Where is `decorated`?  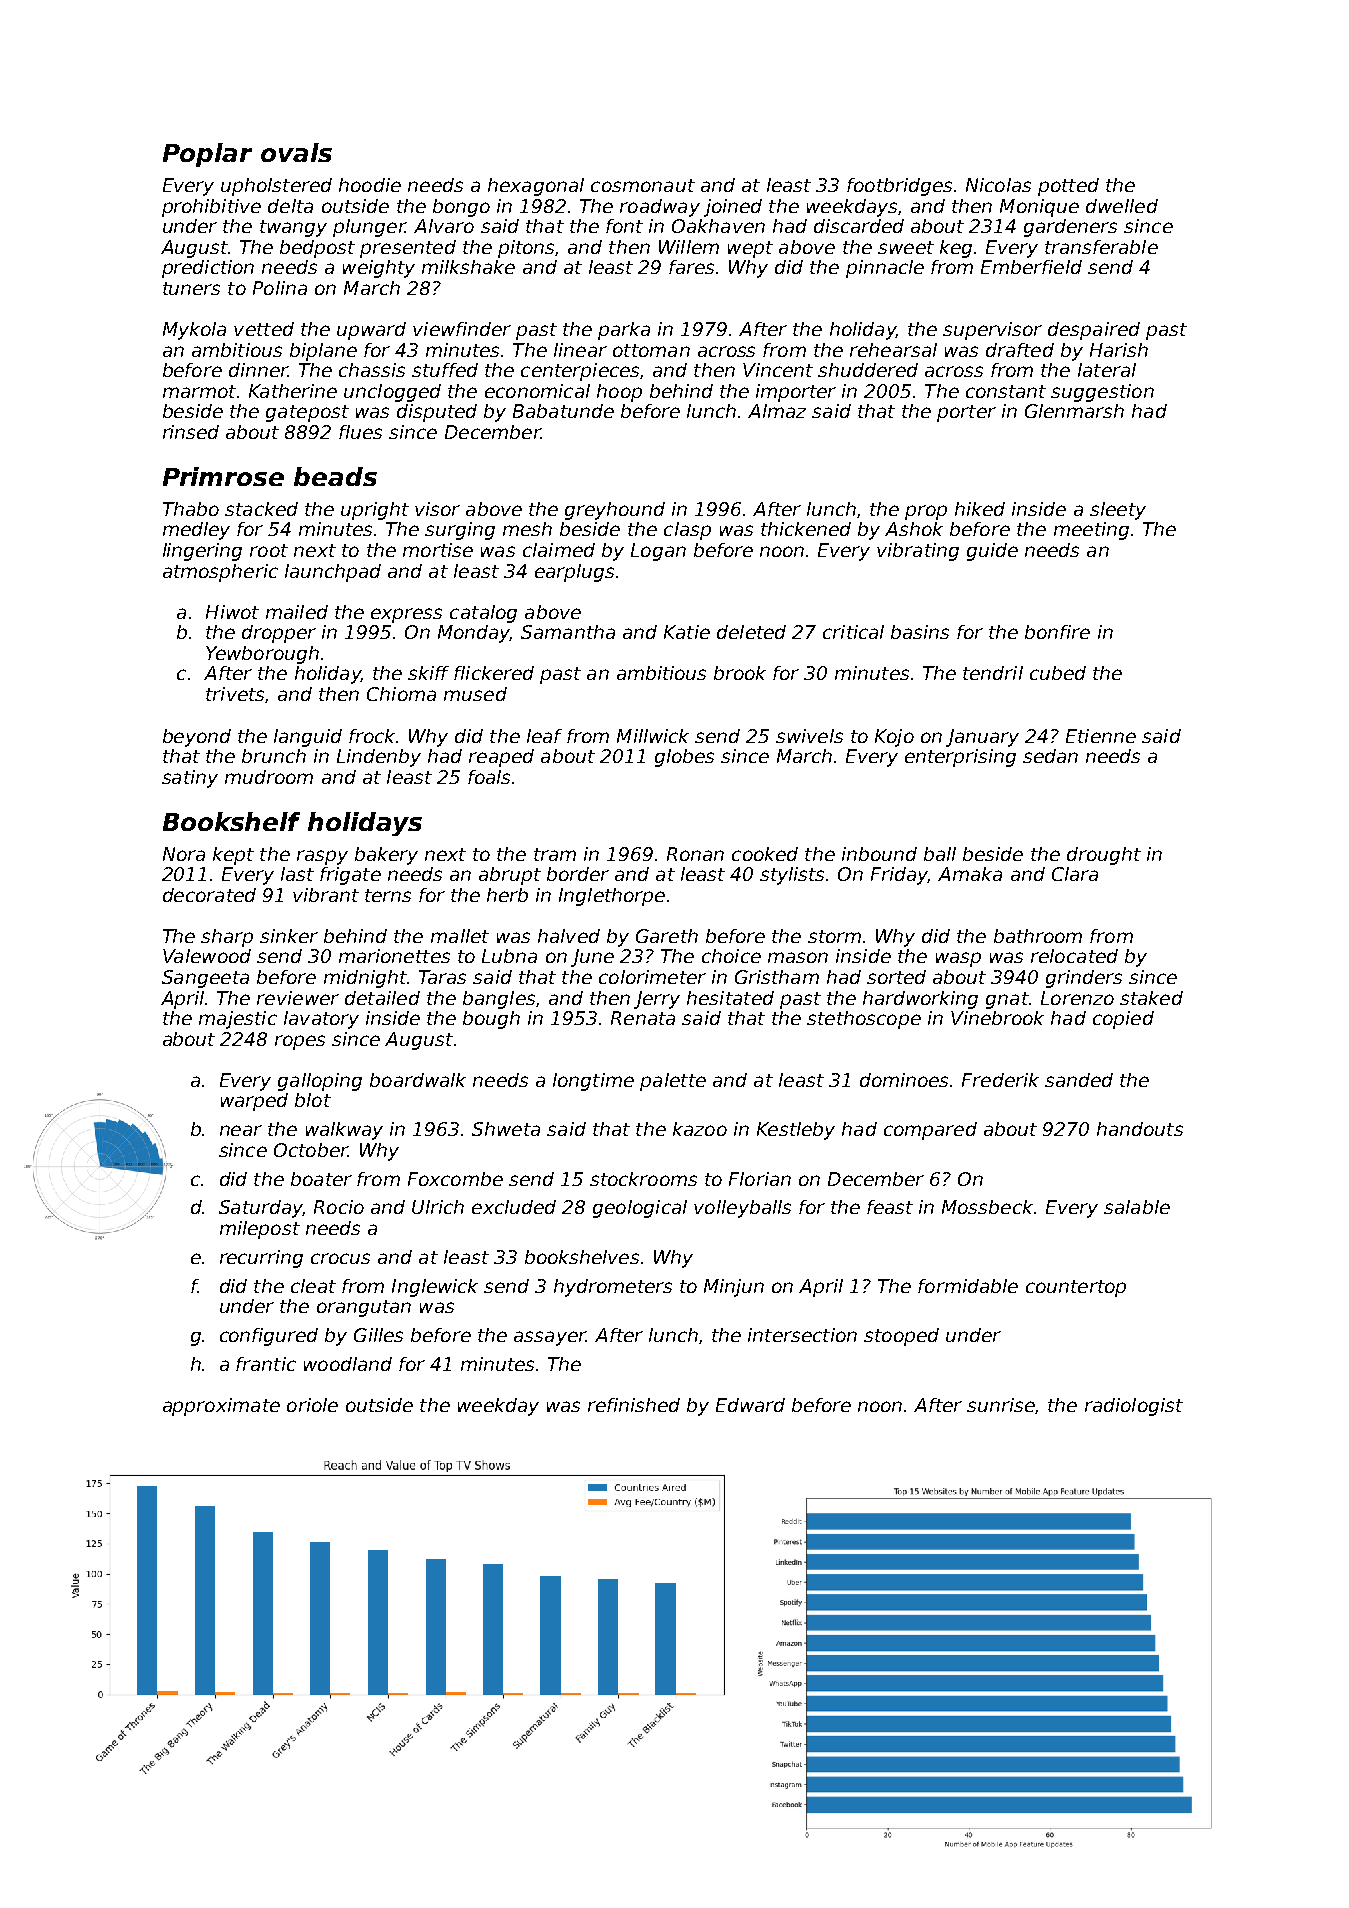 decorated is located at coordinates (209, 895).
